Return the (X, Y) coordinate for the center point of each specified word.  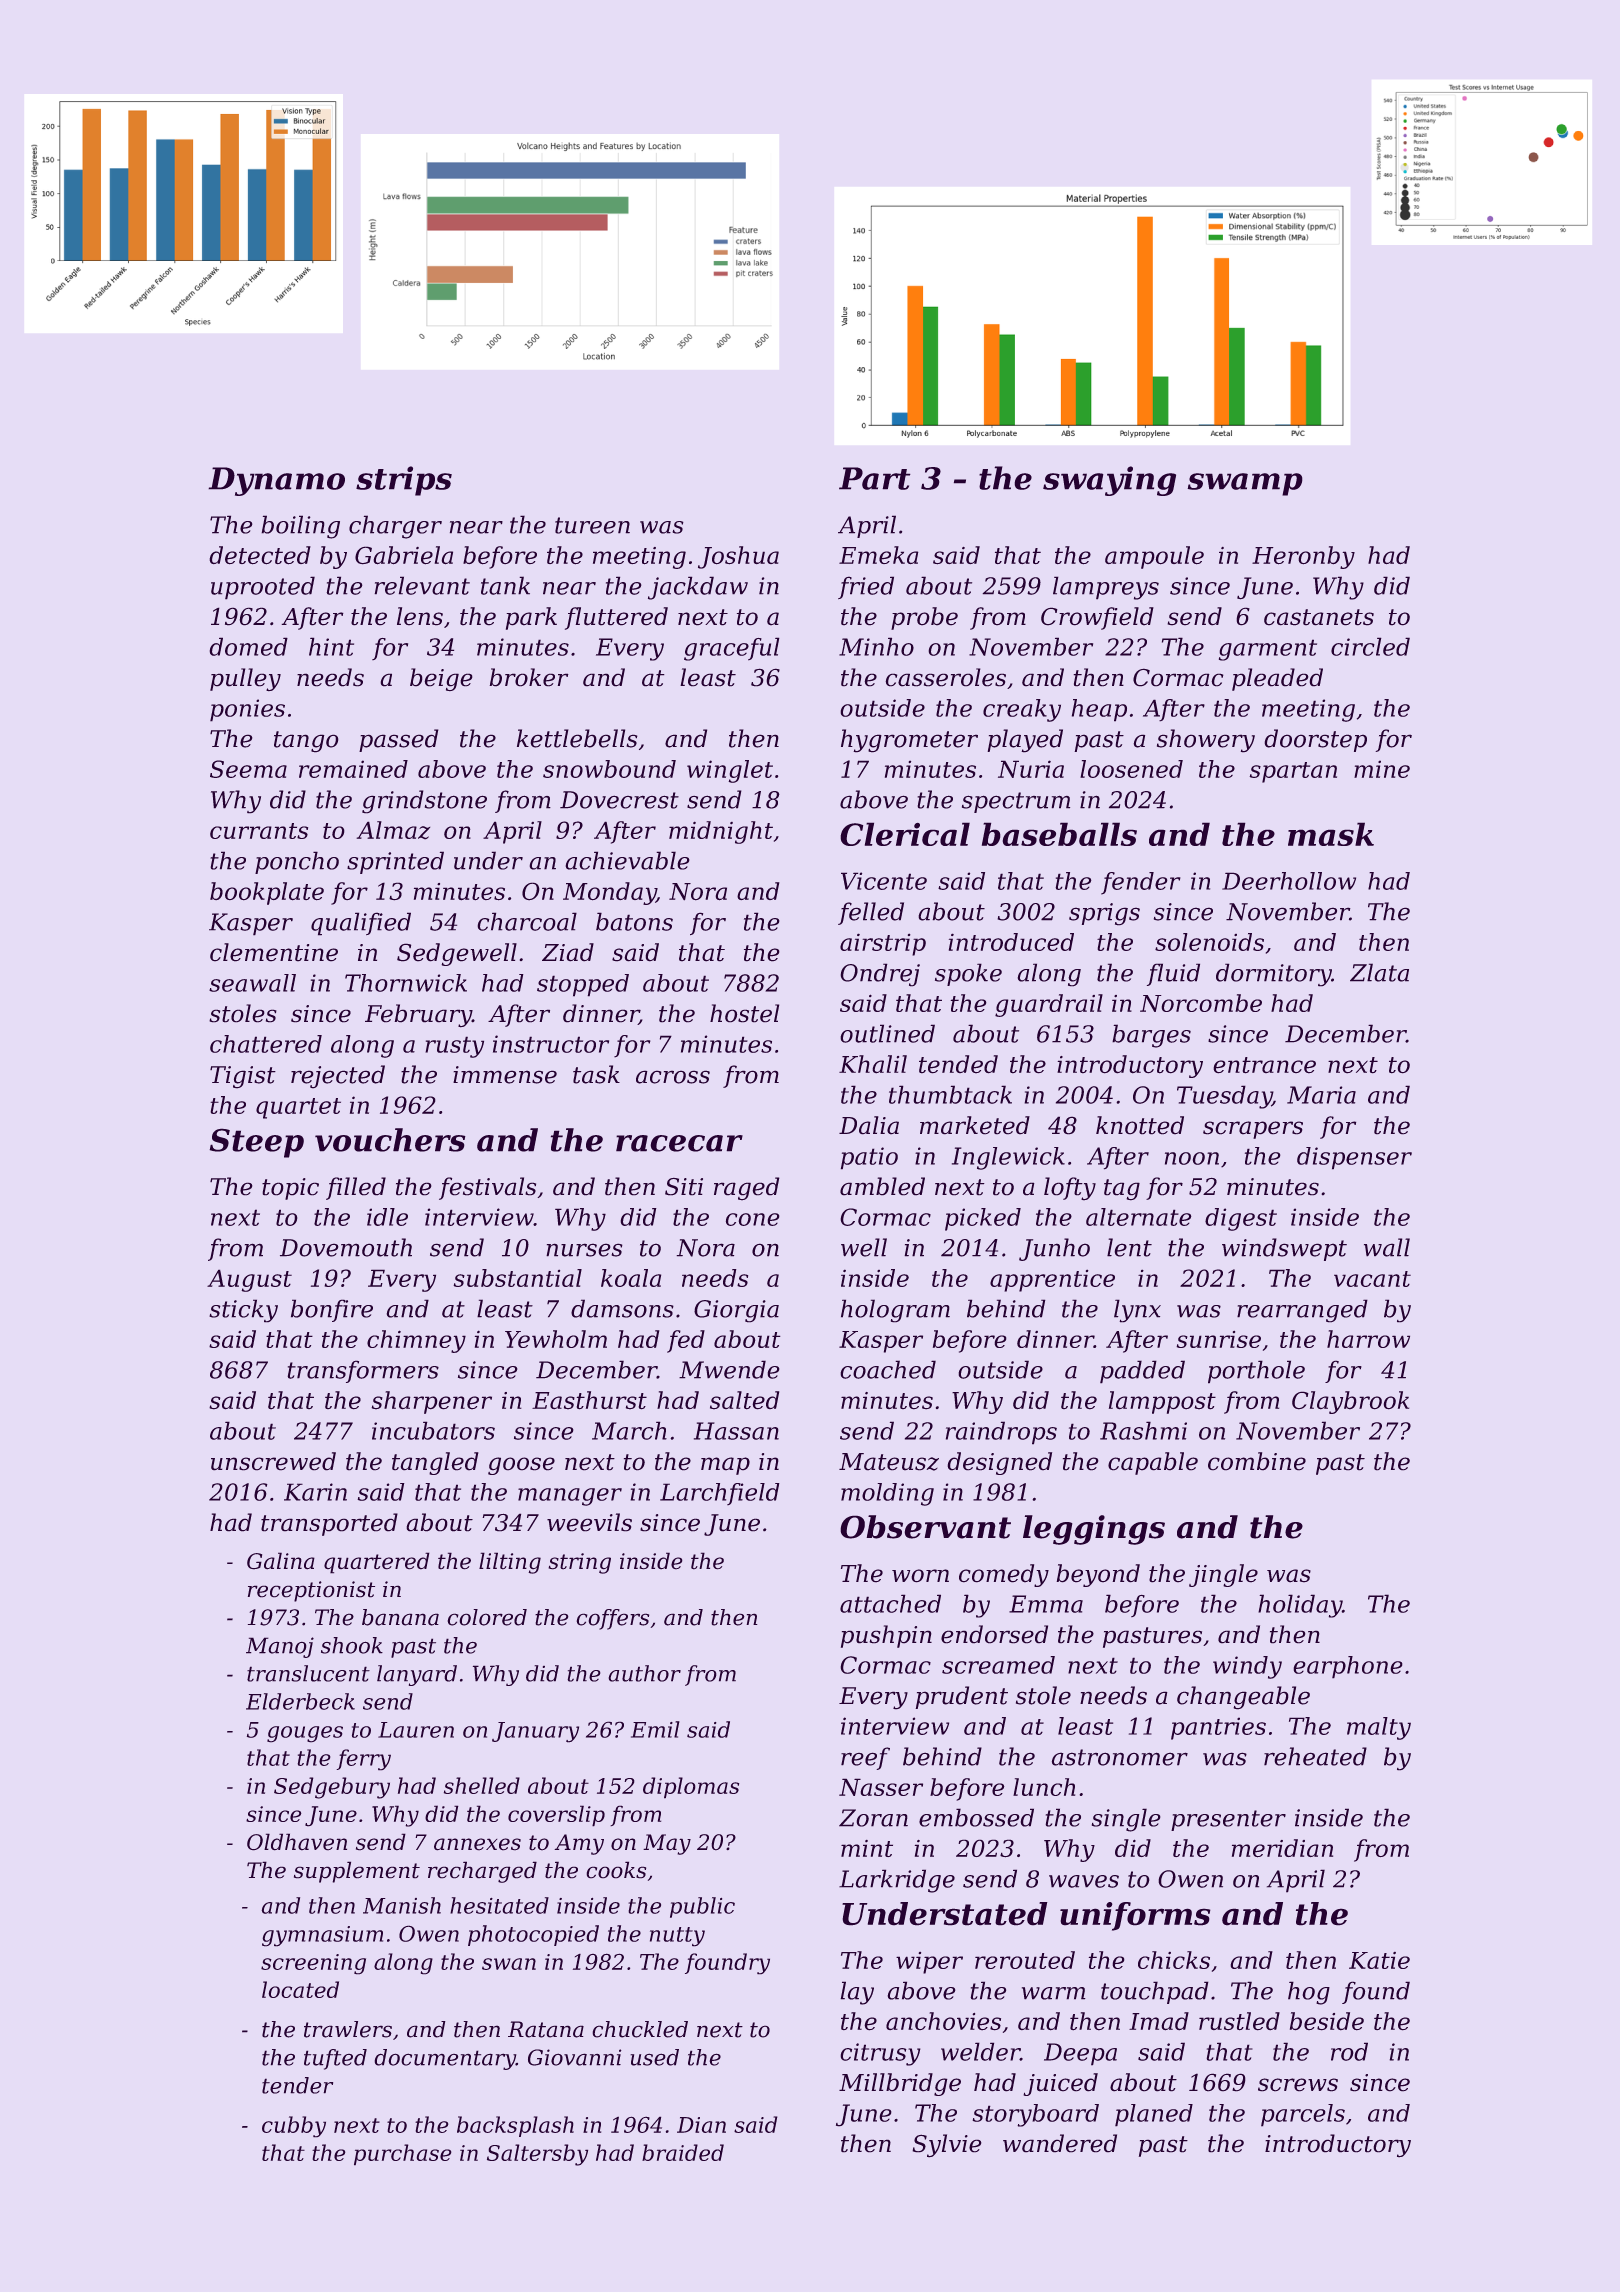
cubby (294, 2127)
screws (1298, 2085)
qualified (361, 924)
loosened (1131, 769)
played (1025, 741)
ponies (247, 710)
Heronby (1303, 557)
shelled (482, 1785)
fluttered (616, 618)
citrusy (880, 2054)
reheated (1315, 1756)
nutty (677, 1937)
